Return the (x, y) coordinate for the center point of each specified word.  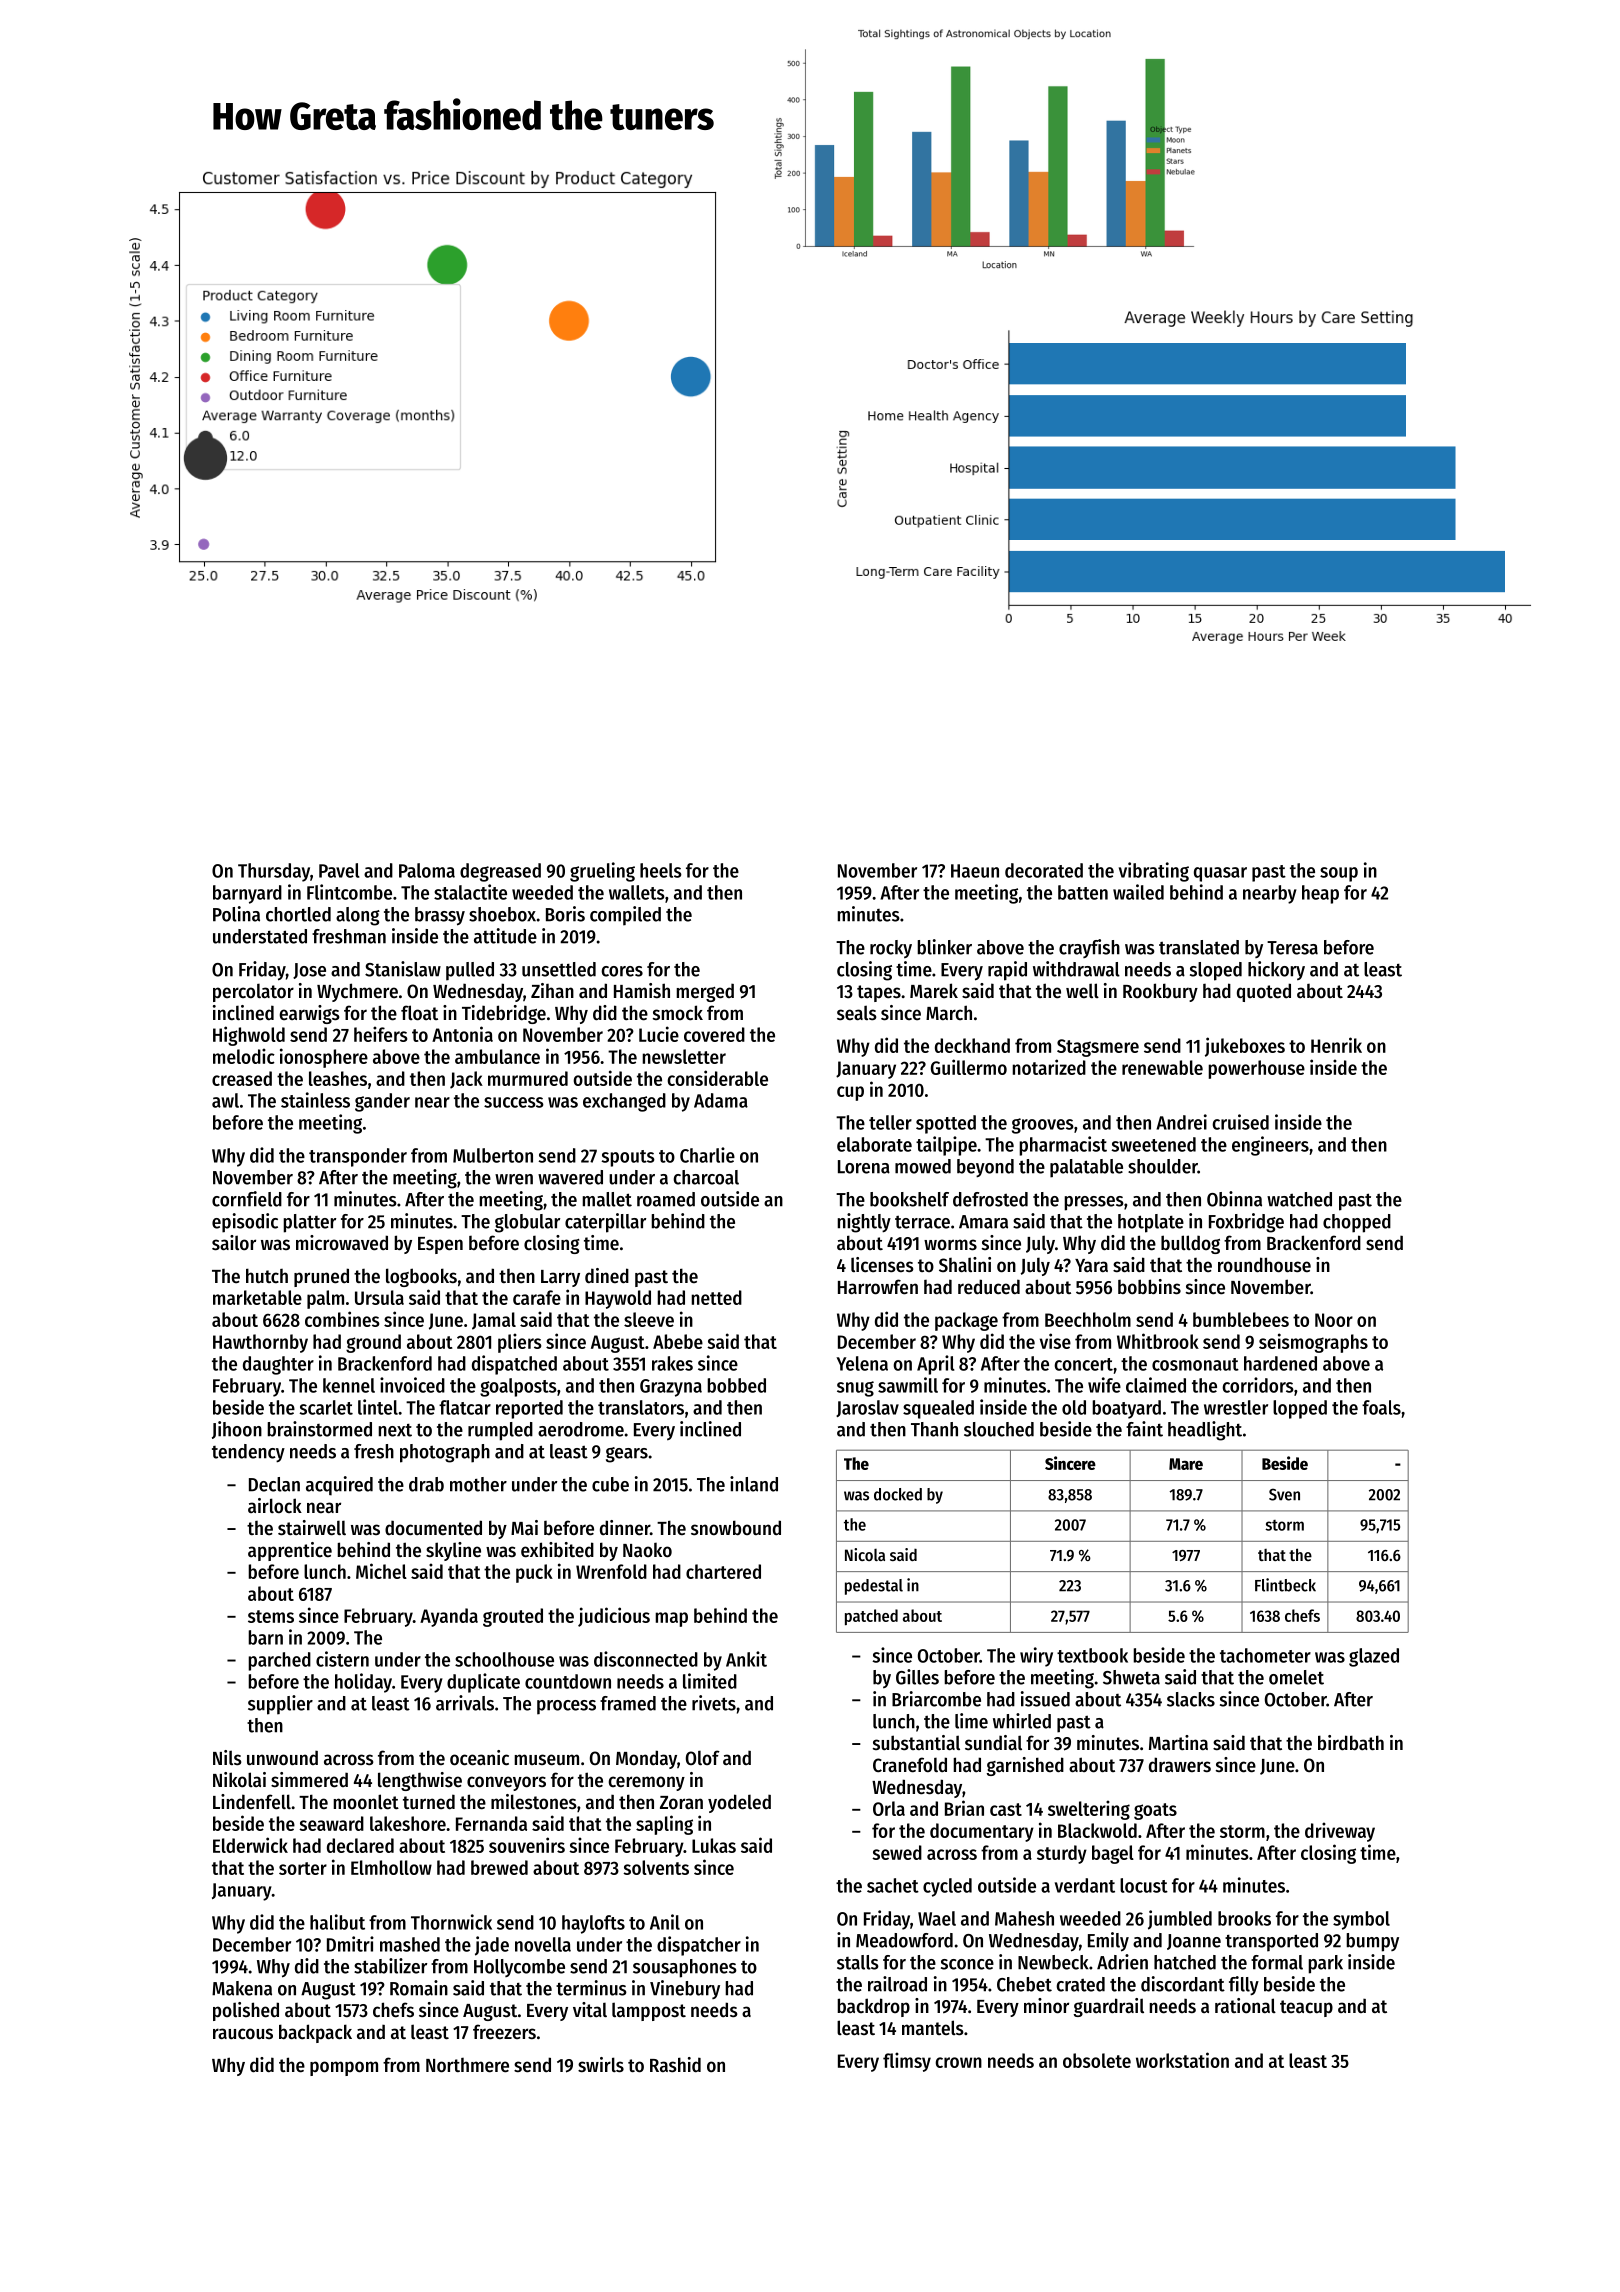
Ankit (746, 1659)
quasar (1220, 874)
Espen (440, 1245)
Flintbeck (1285, 1585)
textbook (1092, 1655)
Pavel (339, 870)
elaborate (874, 1144)
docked (898, 1494)
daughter (278, 1365)
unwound (282, 1758)
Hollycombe (519, 1968)
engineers (1270, 1146)
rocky (891, 949)
